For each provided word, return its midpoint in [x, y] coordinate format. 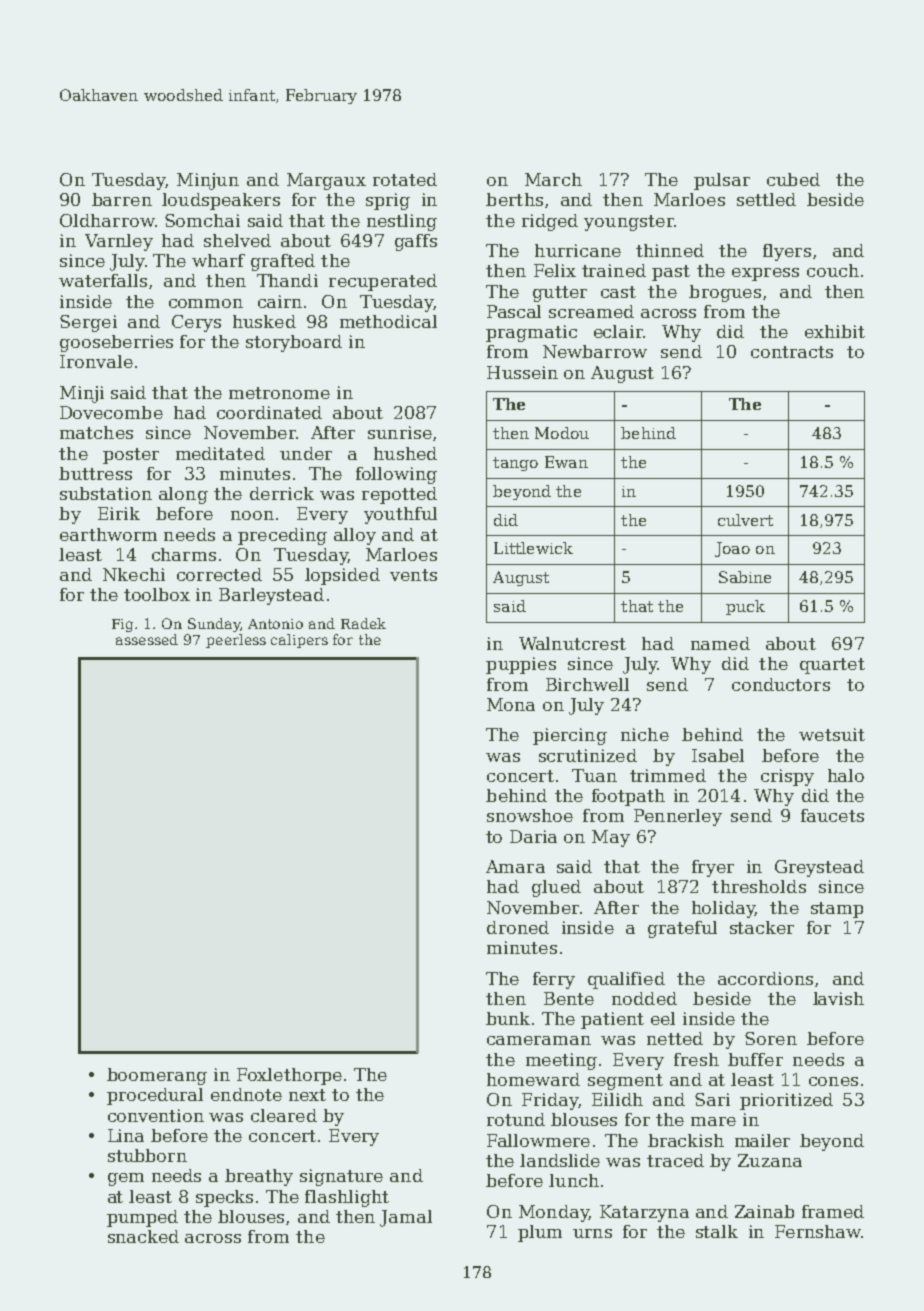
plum [540, 1233]
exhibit [835, 331]
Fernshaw [818, 1231]
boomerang [157, 1076]
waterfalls [103, 280]
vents [413, 575]
